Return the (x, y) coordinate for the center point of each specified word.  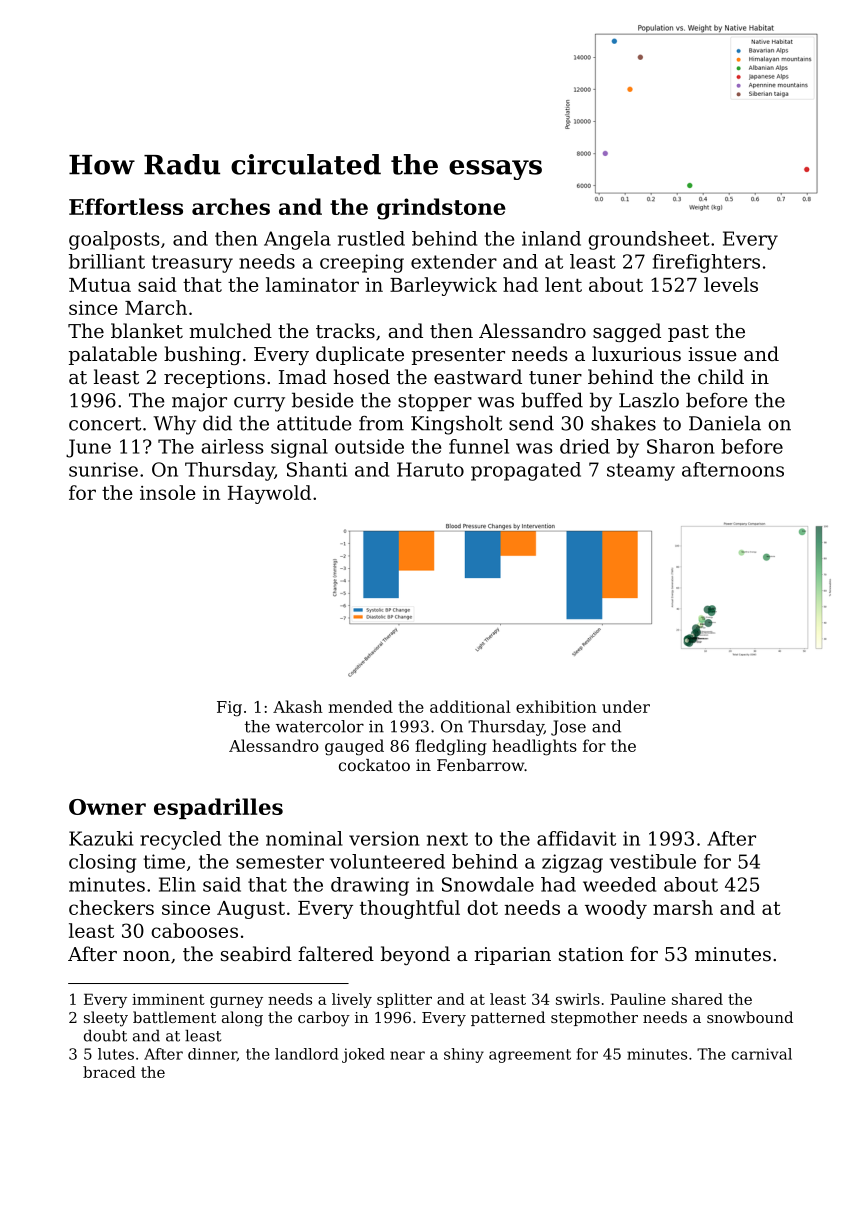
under (626, 706)
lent (563, 284)
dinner (212, 1054)
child (721, 376)
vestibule (653, 861)
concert (105, 424)
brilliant (107, 261)
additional (470, 706)
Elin (177, 884)
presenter (458, 356)
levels (731, 284)
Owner (107, 807)
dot (482, 907)
